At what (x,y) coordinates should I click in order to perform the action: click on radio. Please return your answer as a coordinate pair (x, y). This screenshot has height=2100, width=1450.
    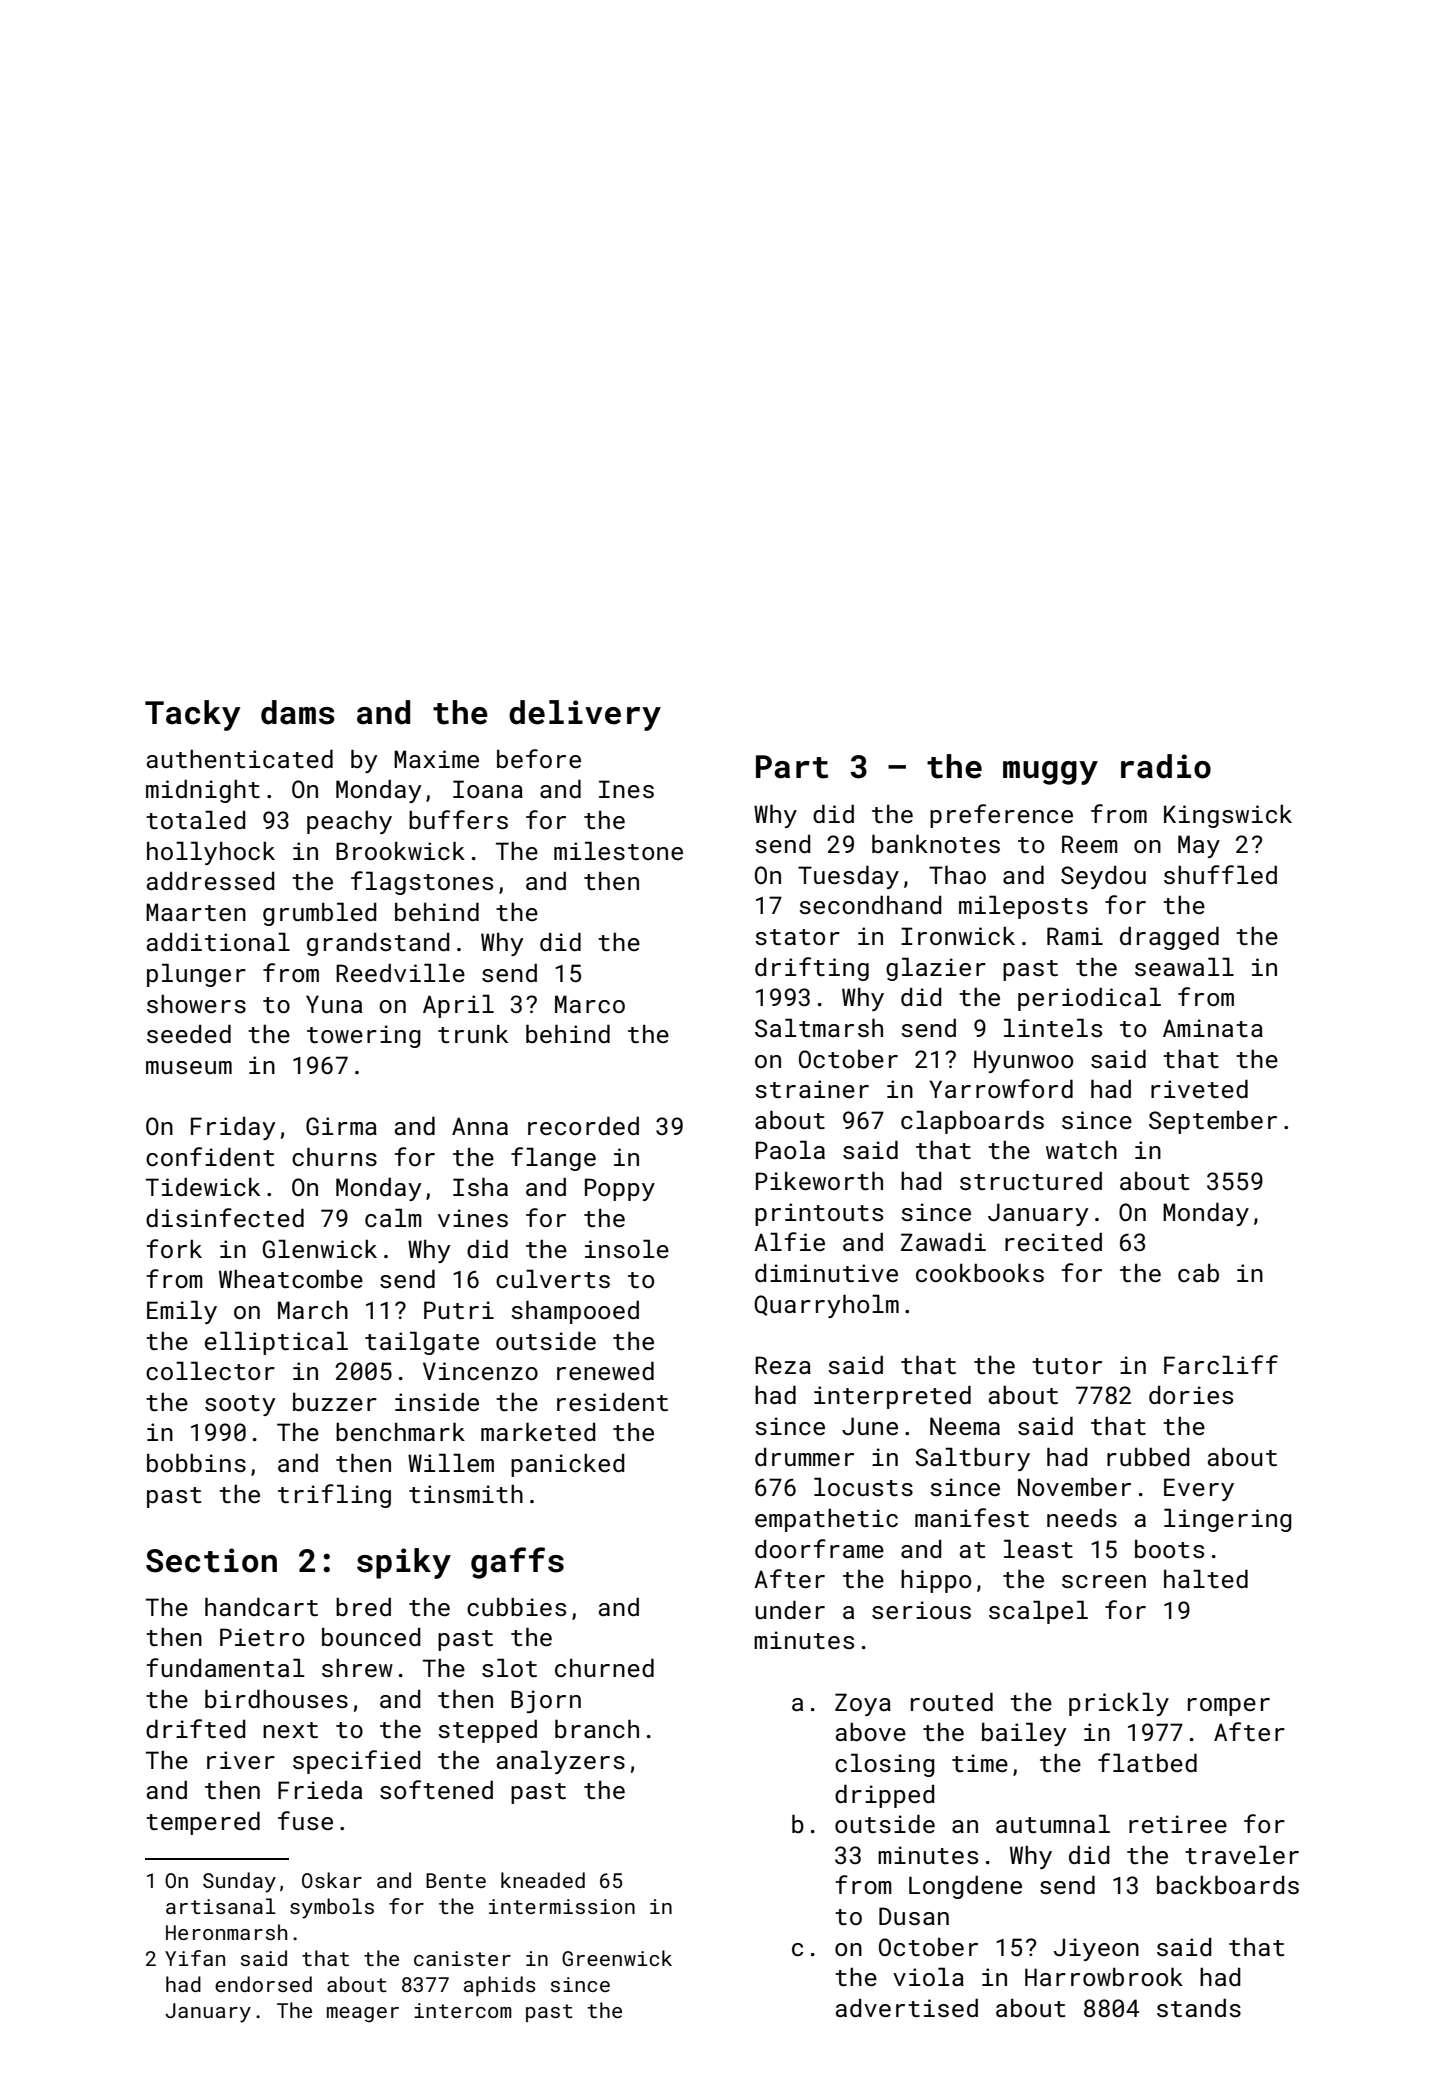
    Looking at the image, I should click on (1166, 766).
